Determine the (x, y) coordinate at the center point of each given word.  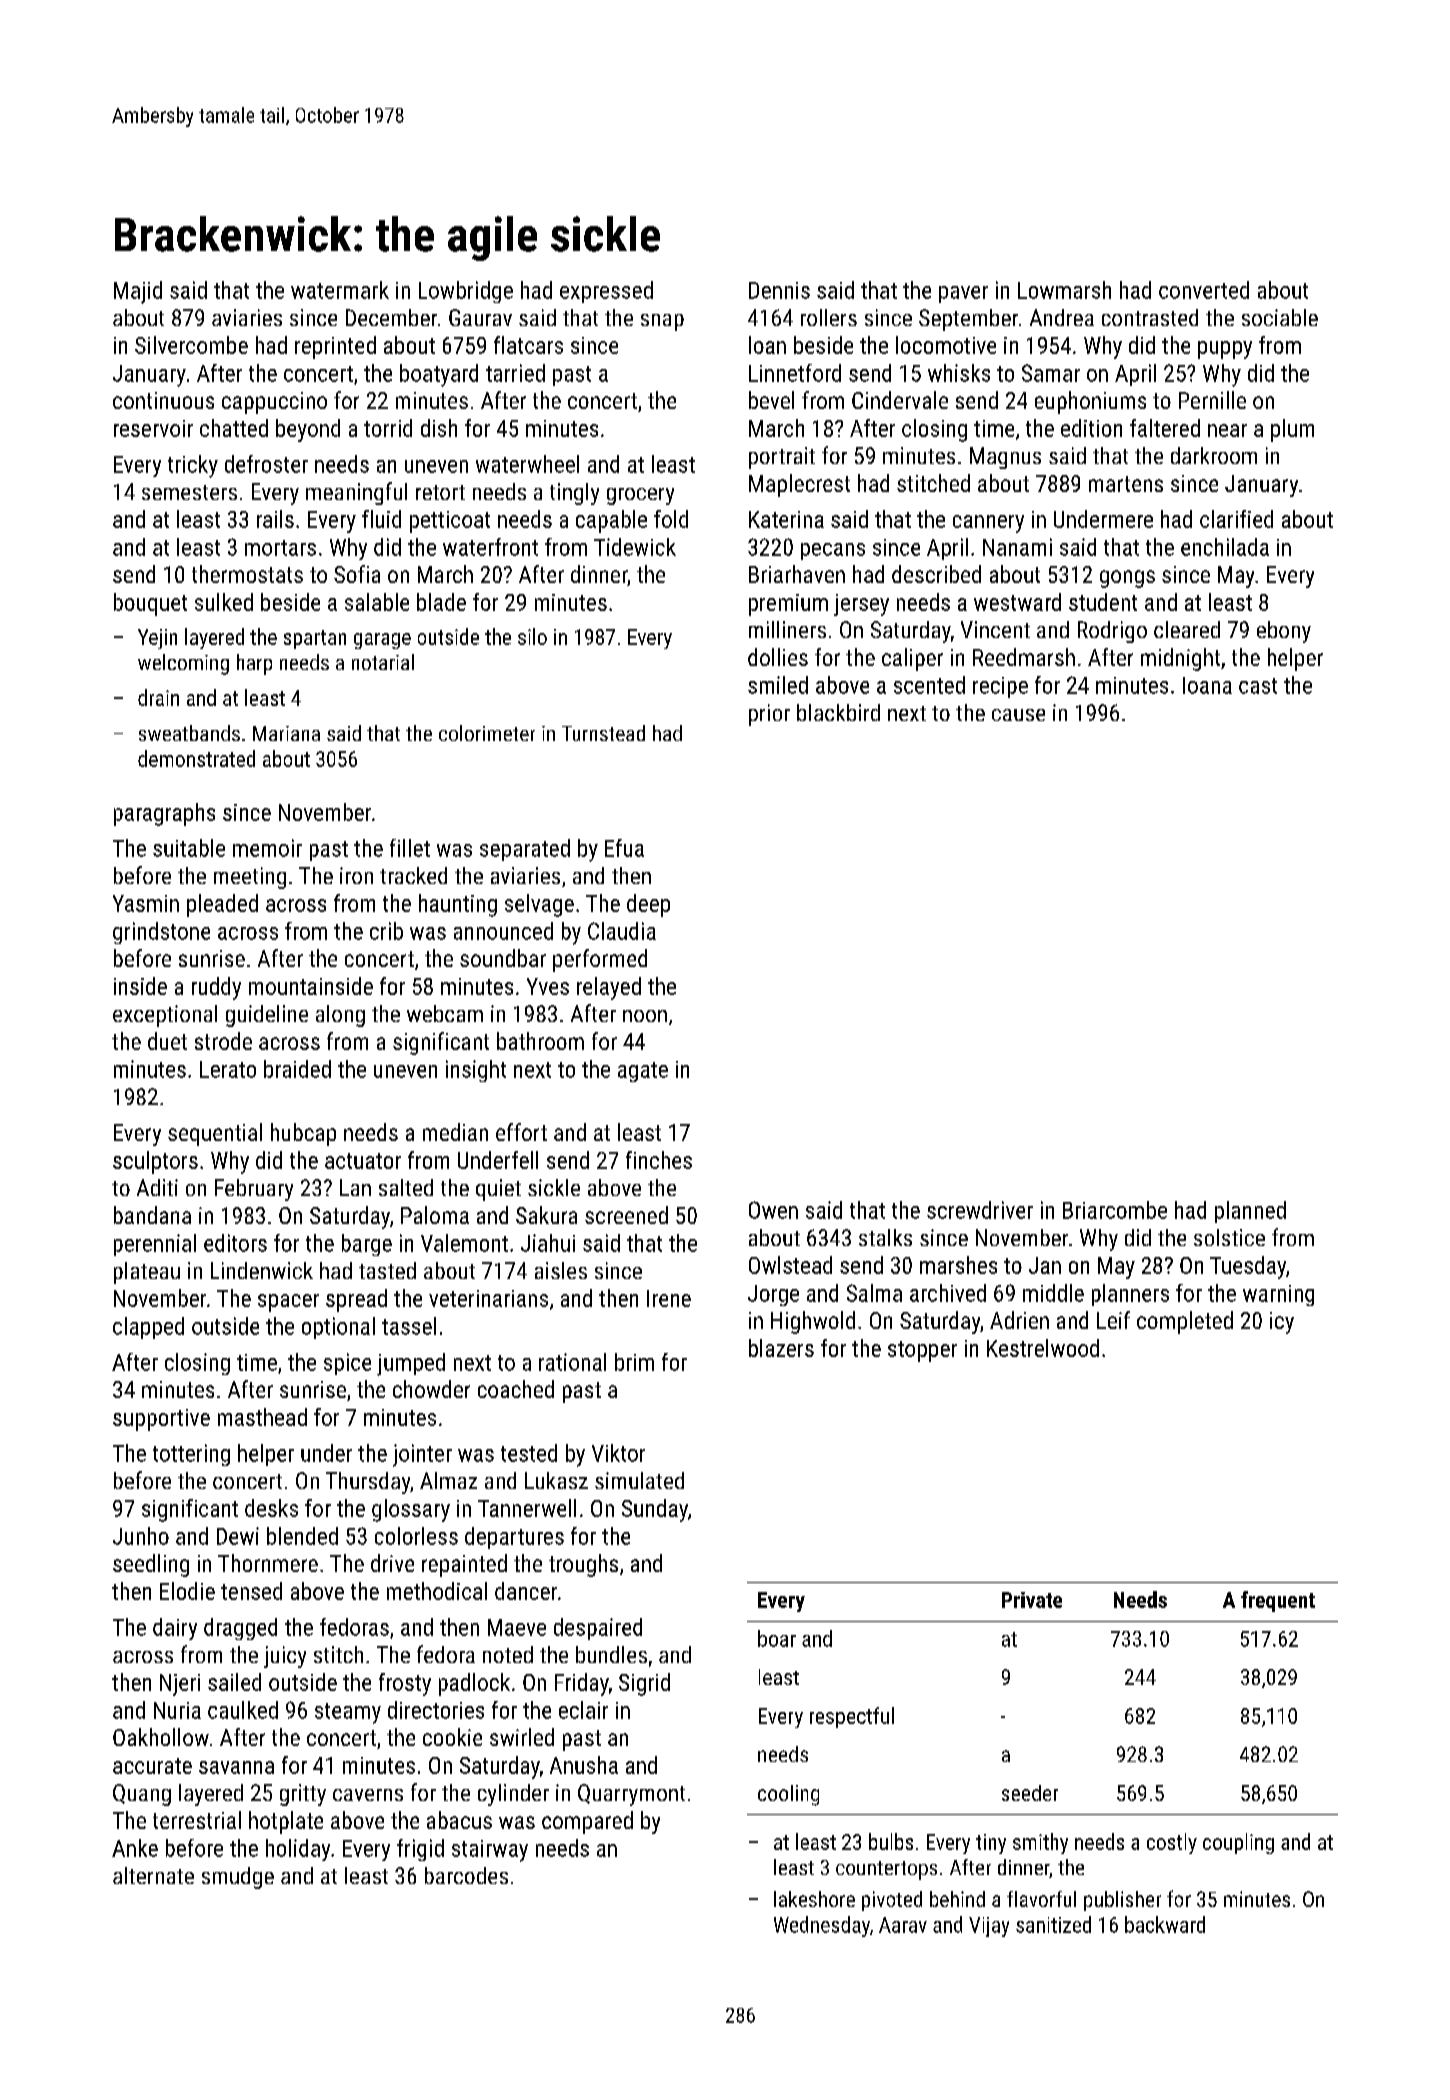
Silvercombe (191, 345)
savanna (236, 1767)
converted (1204, 290)
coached (516, 1389)
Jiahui (548, 1243)
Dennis (779, 290)
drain (158, 697)
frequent (1278, 1601)
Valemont (464, 1243)
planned (1250, 1212)
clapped (148, 1328)
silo (532, 636)
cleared (1187, 629)
